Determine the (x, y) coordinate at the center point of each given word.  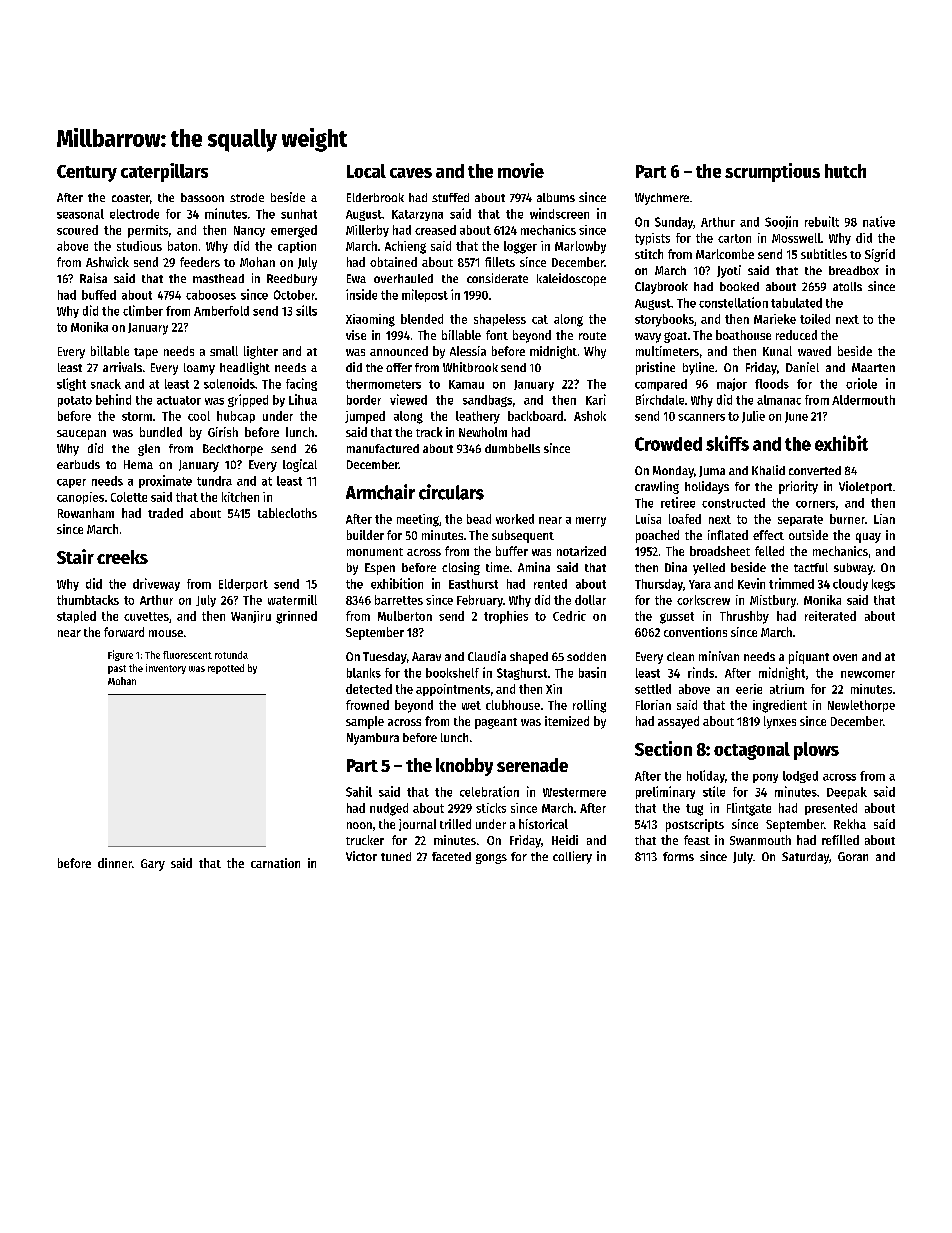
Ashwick (107, 262)
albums (556, 197)
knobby (464, 767)
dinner (115, 863)
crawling (657, 487)
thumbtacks (88, 600)
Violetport (865, 487)
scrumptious (772, 172)
